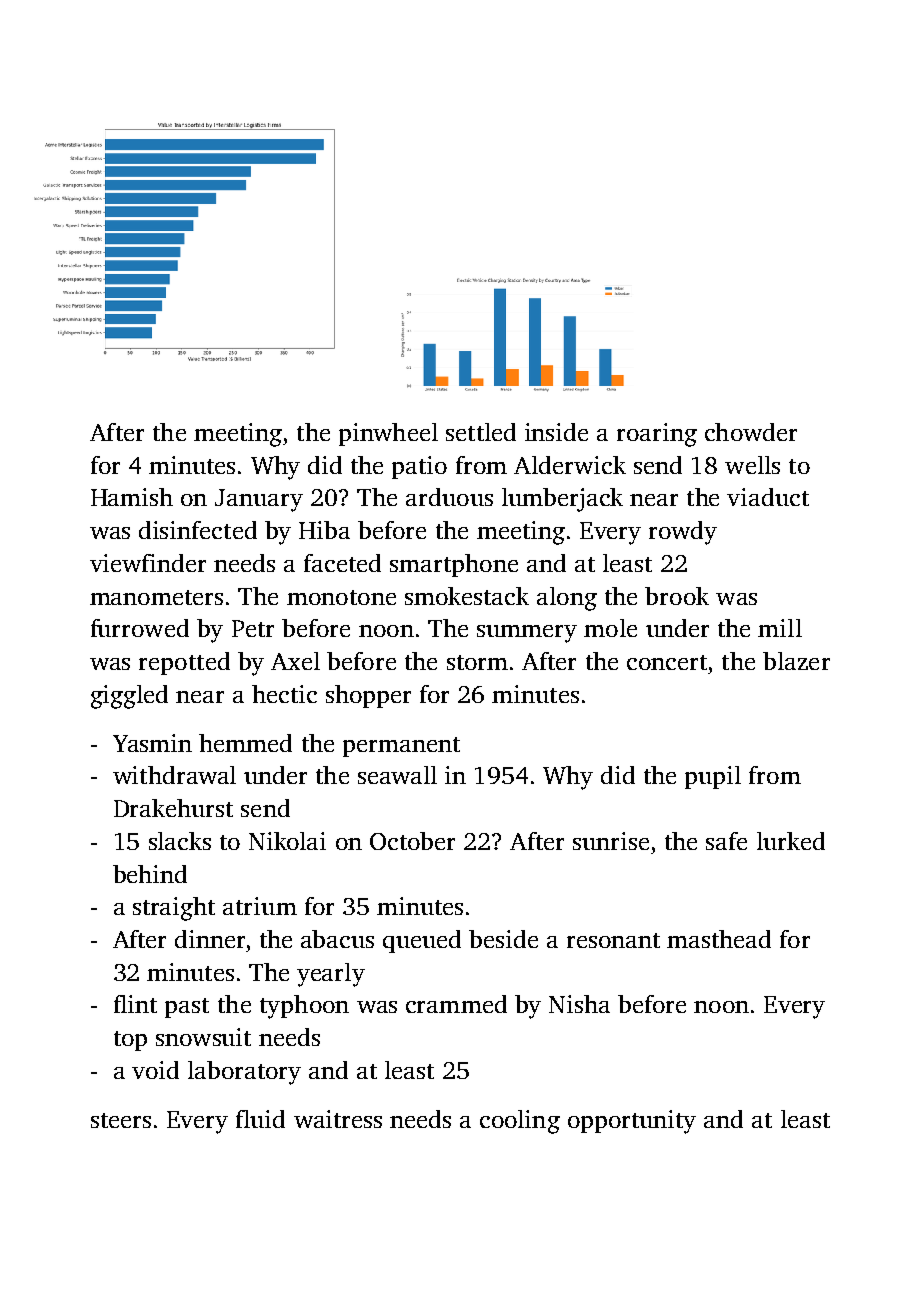  I want to click on chowder, so click(751, 432).
